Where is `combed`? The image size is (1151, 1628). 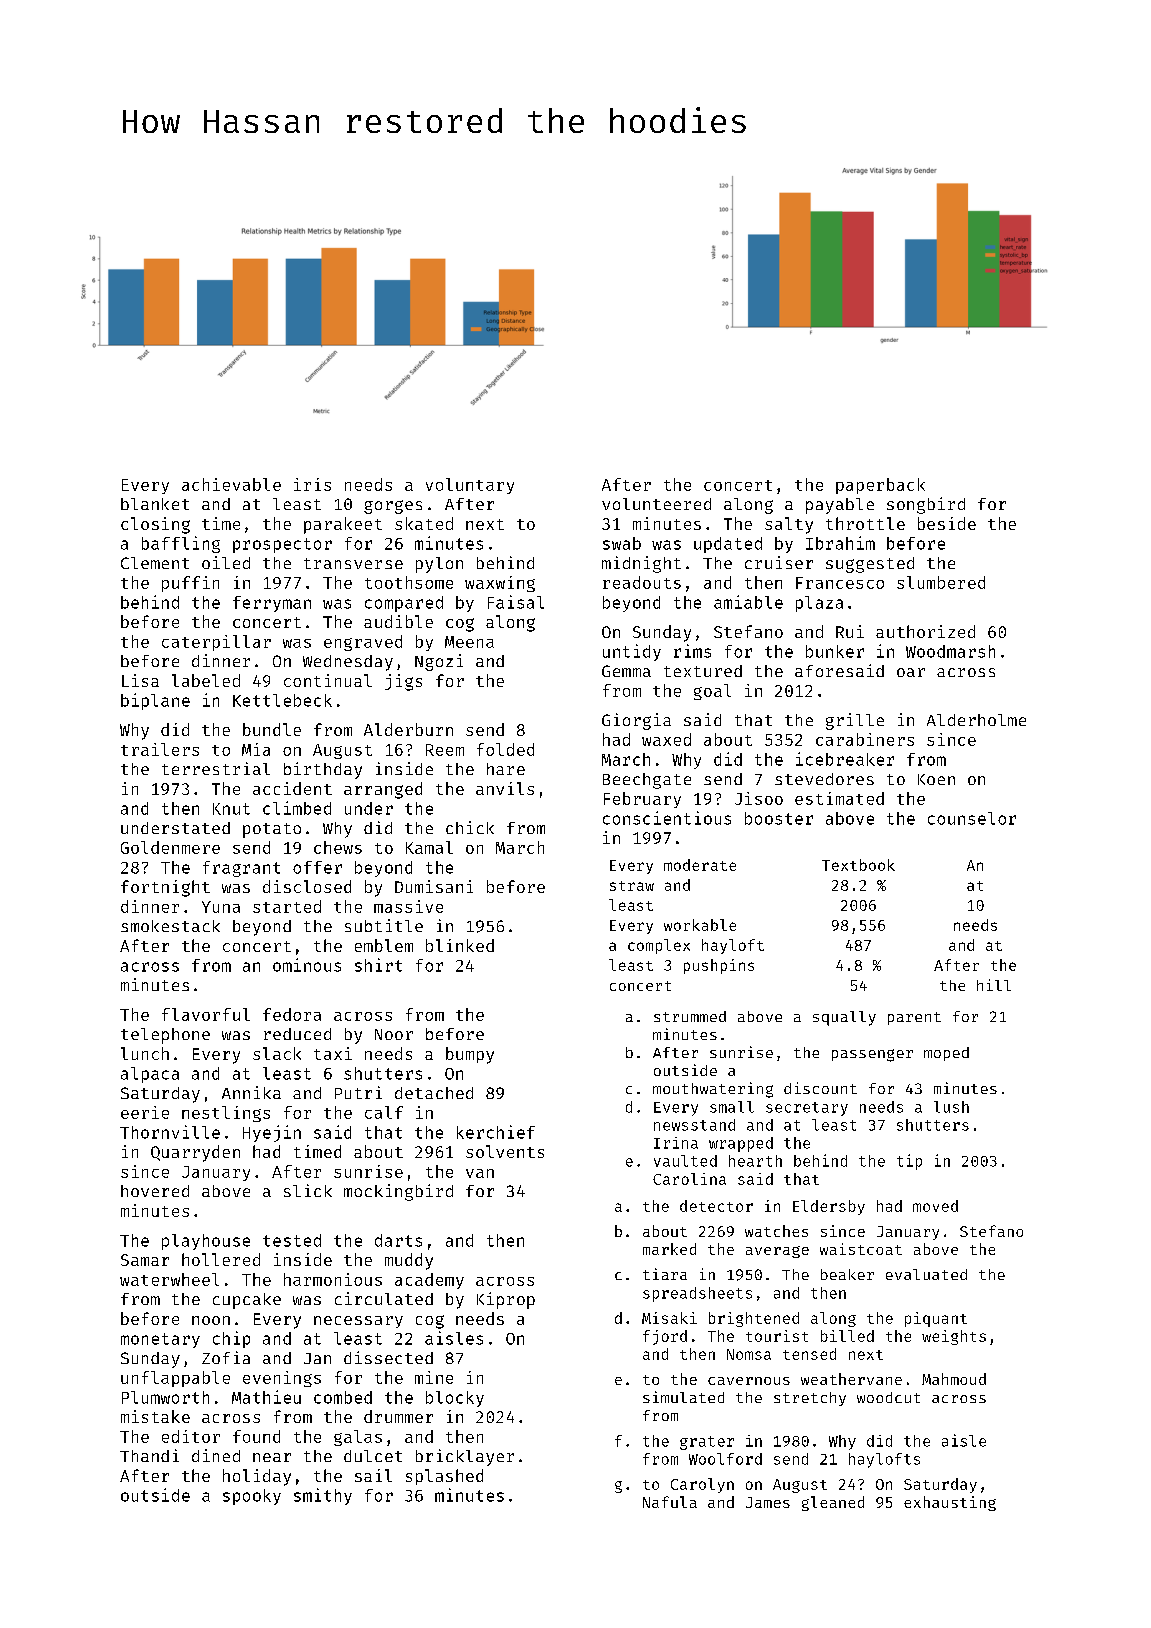
combed is located at coordinates (343, 1397).
